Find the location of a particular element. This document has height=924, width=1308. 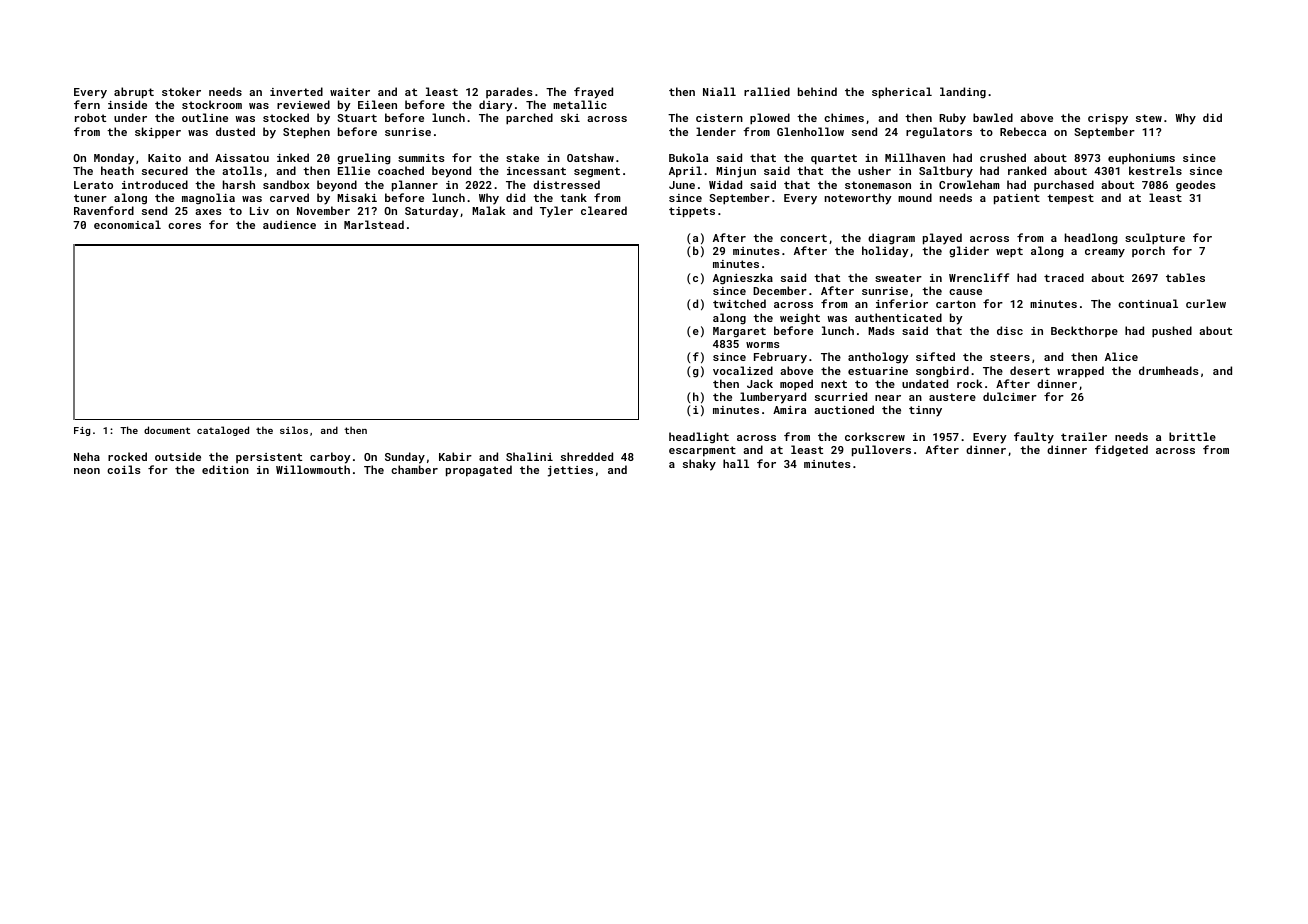

concert is located at coordinates (803, 238).
